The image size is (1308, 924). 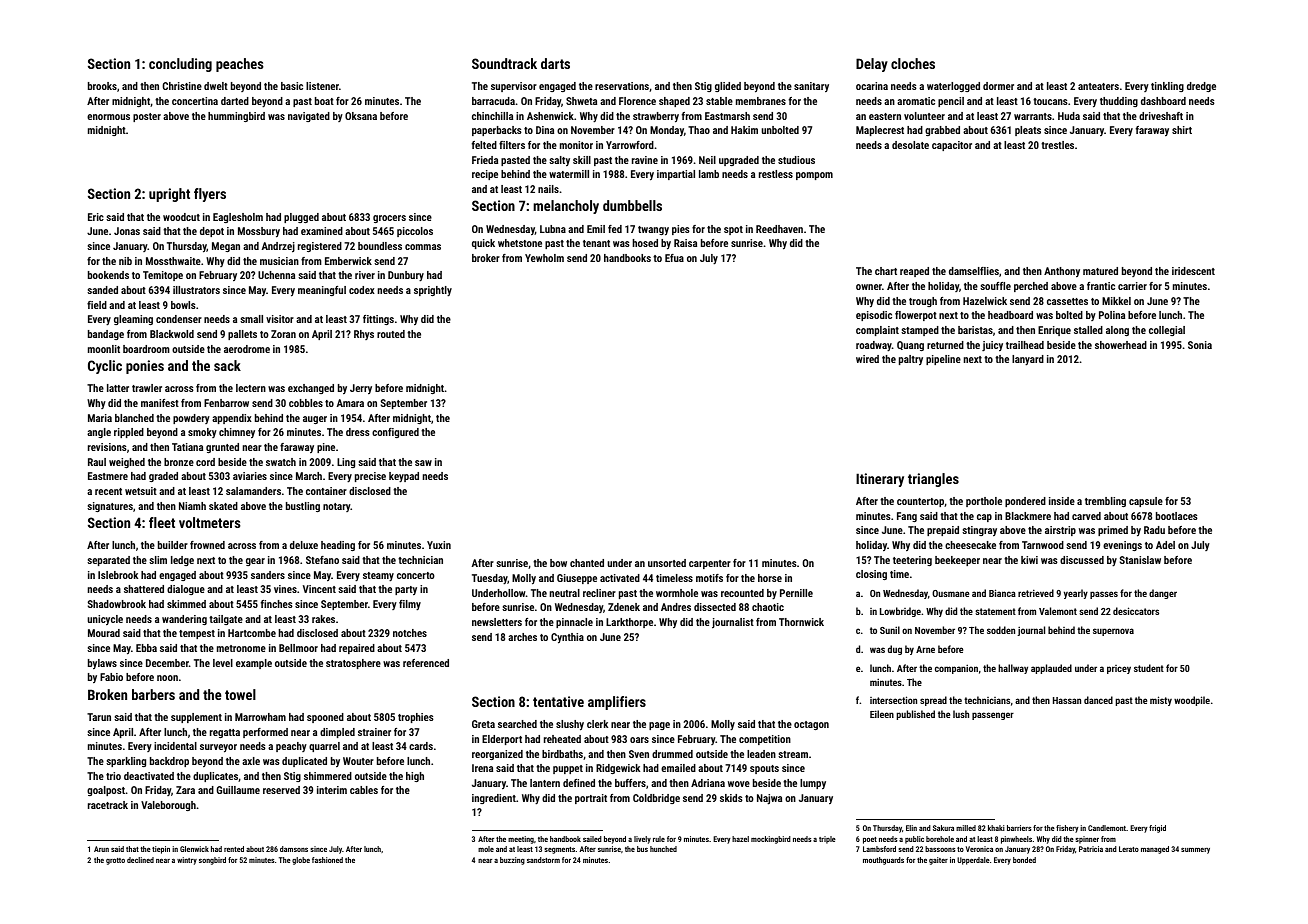 I want to click on dashboard, so click(x=1163, y=101).
